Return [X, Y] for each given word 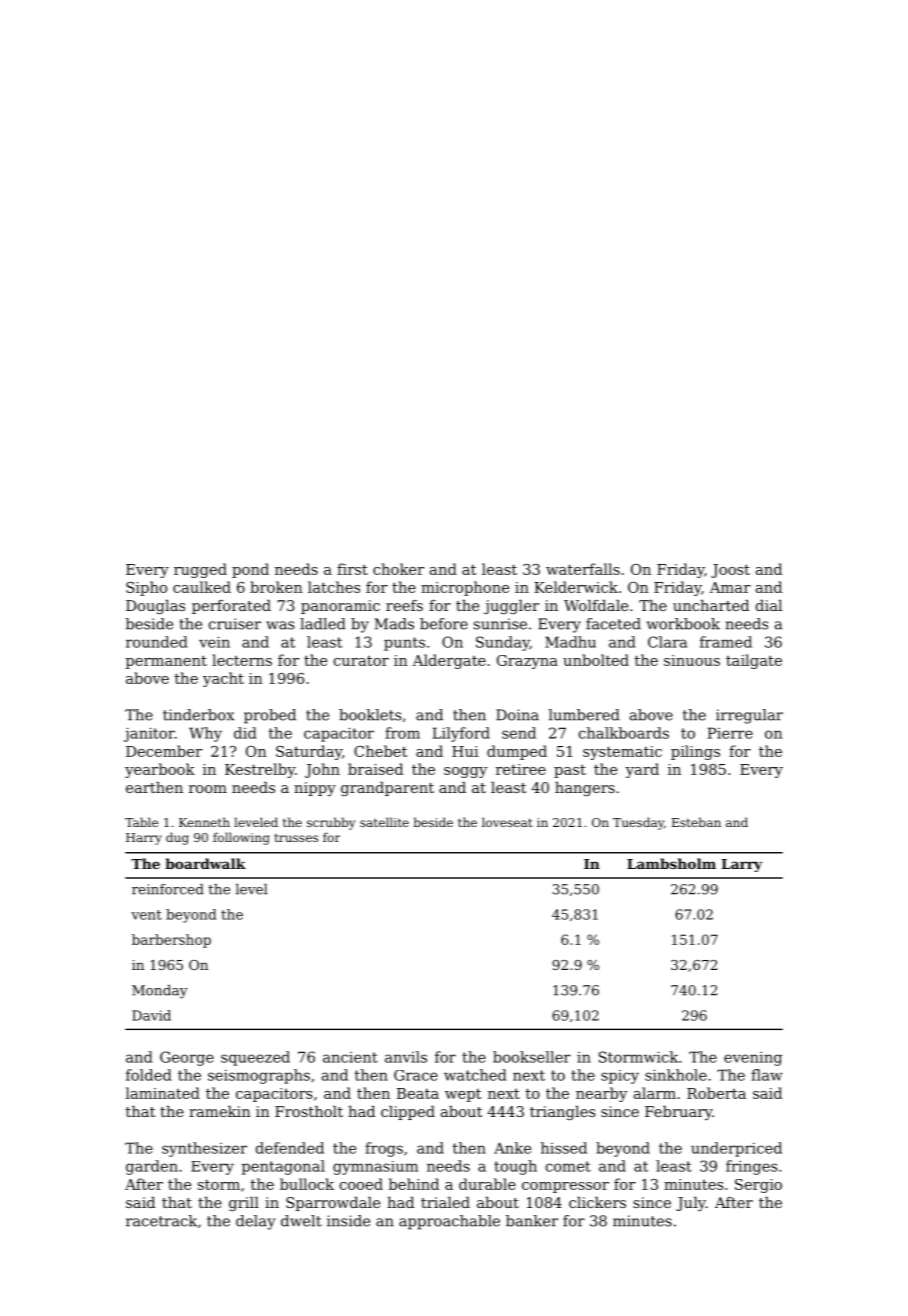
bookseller [532, 1057]
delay [255, 1222]
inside [348, 1221]
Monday [160, 992]
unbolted [596, 660]
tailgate [754, 661]
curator [361, 661]
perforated [231, 607]
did [245, 733]
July [691, 1204]
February [678, 1113]
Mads [394, 624]
